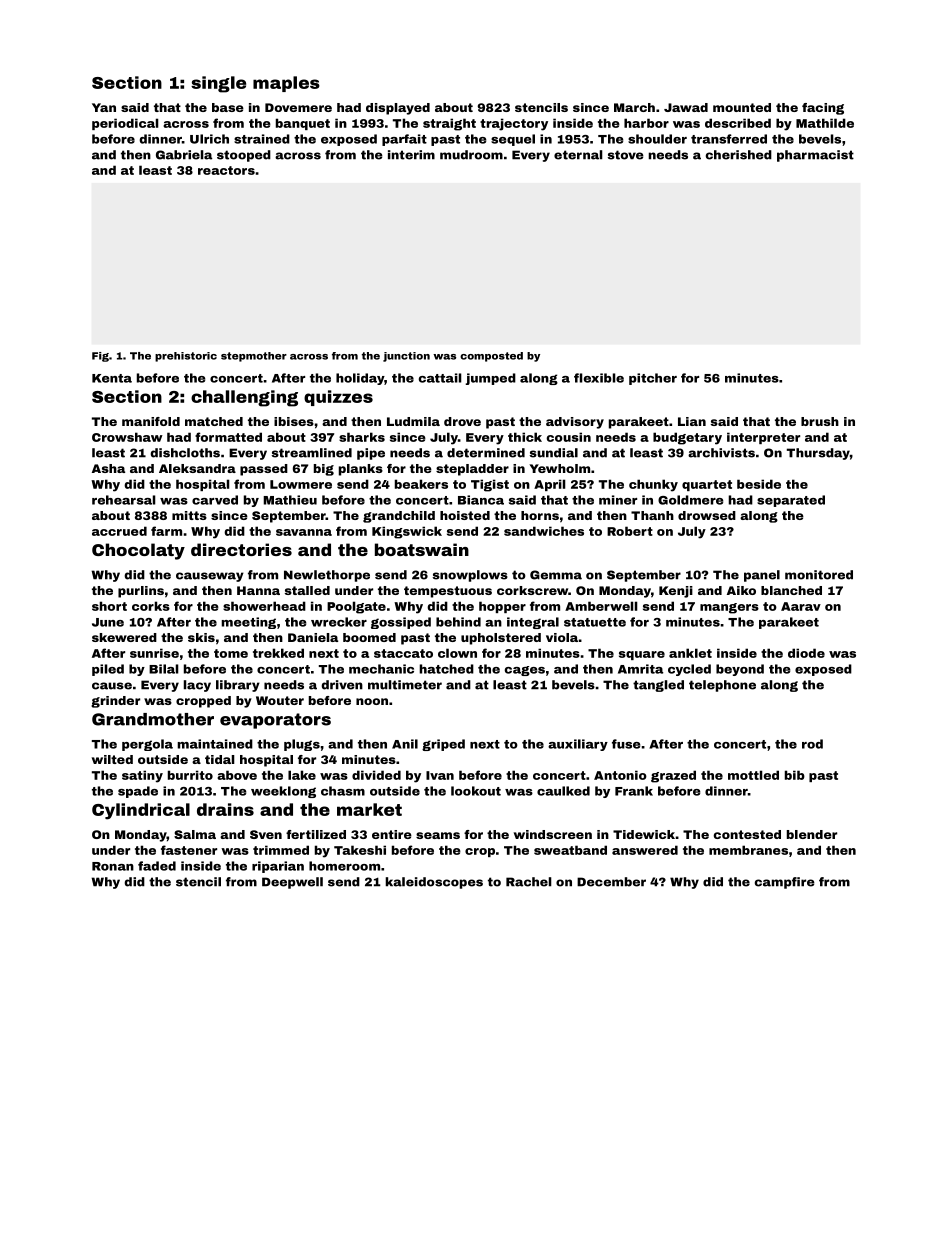  Describe the element at coordinates (722, 686) in the screenshot. I see `telephone` at that location.
